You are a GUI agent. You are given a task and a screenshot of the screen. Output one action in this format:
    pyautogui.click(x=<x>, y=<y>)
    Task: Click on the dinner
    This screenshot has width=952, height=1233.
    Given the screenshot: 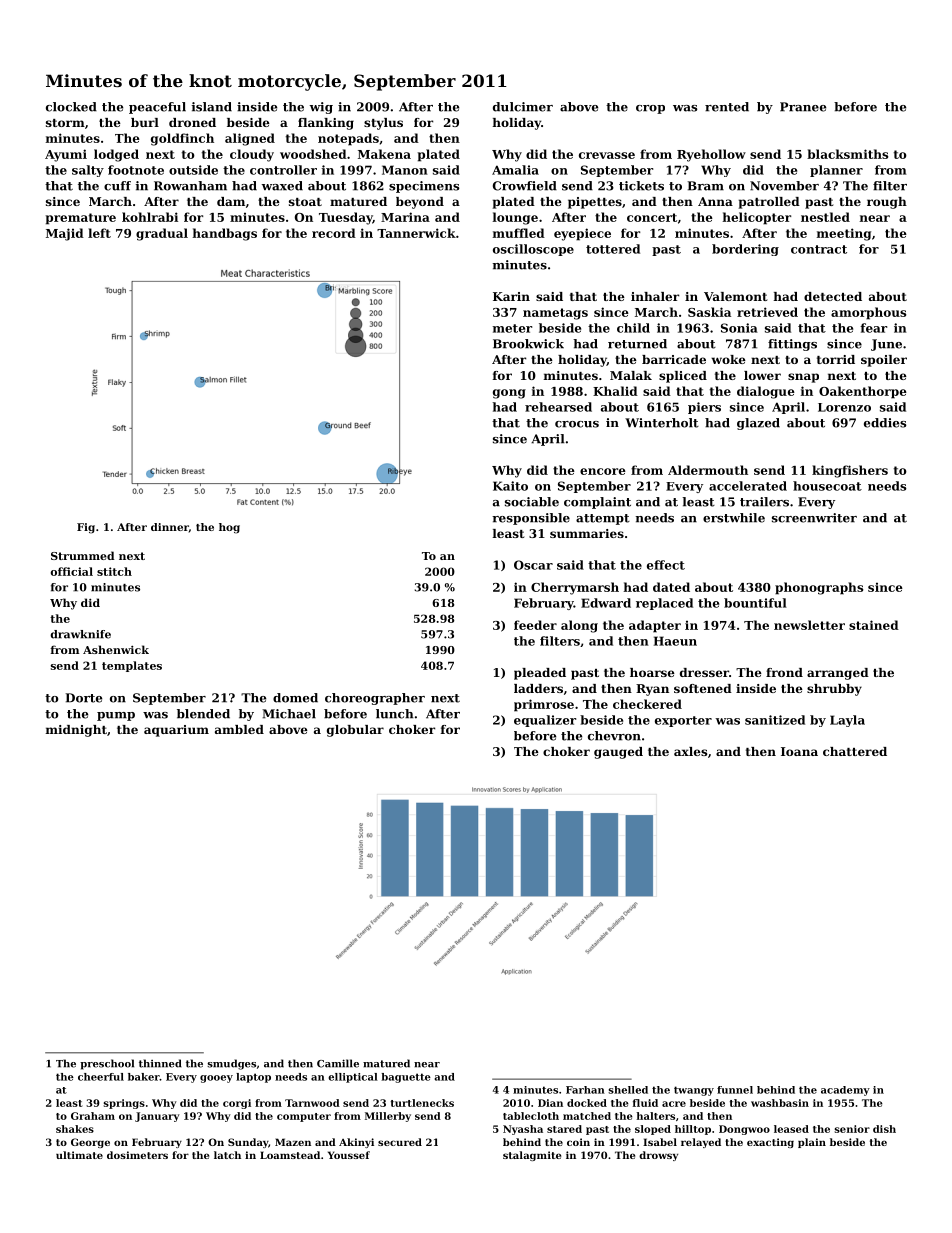 What is the action you would take?
    pyautogui.click(x=170, y=527)
